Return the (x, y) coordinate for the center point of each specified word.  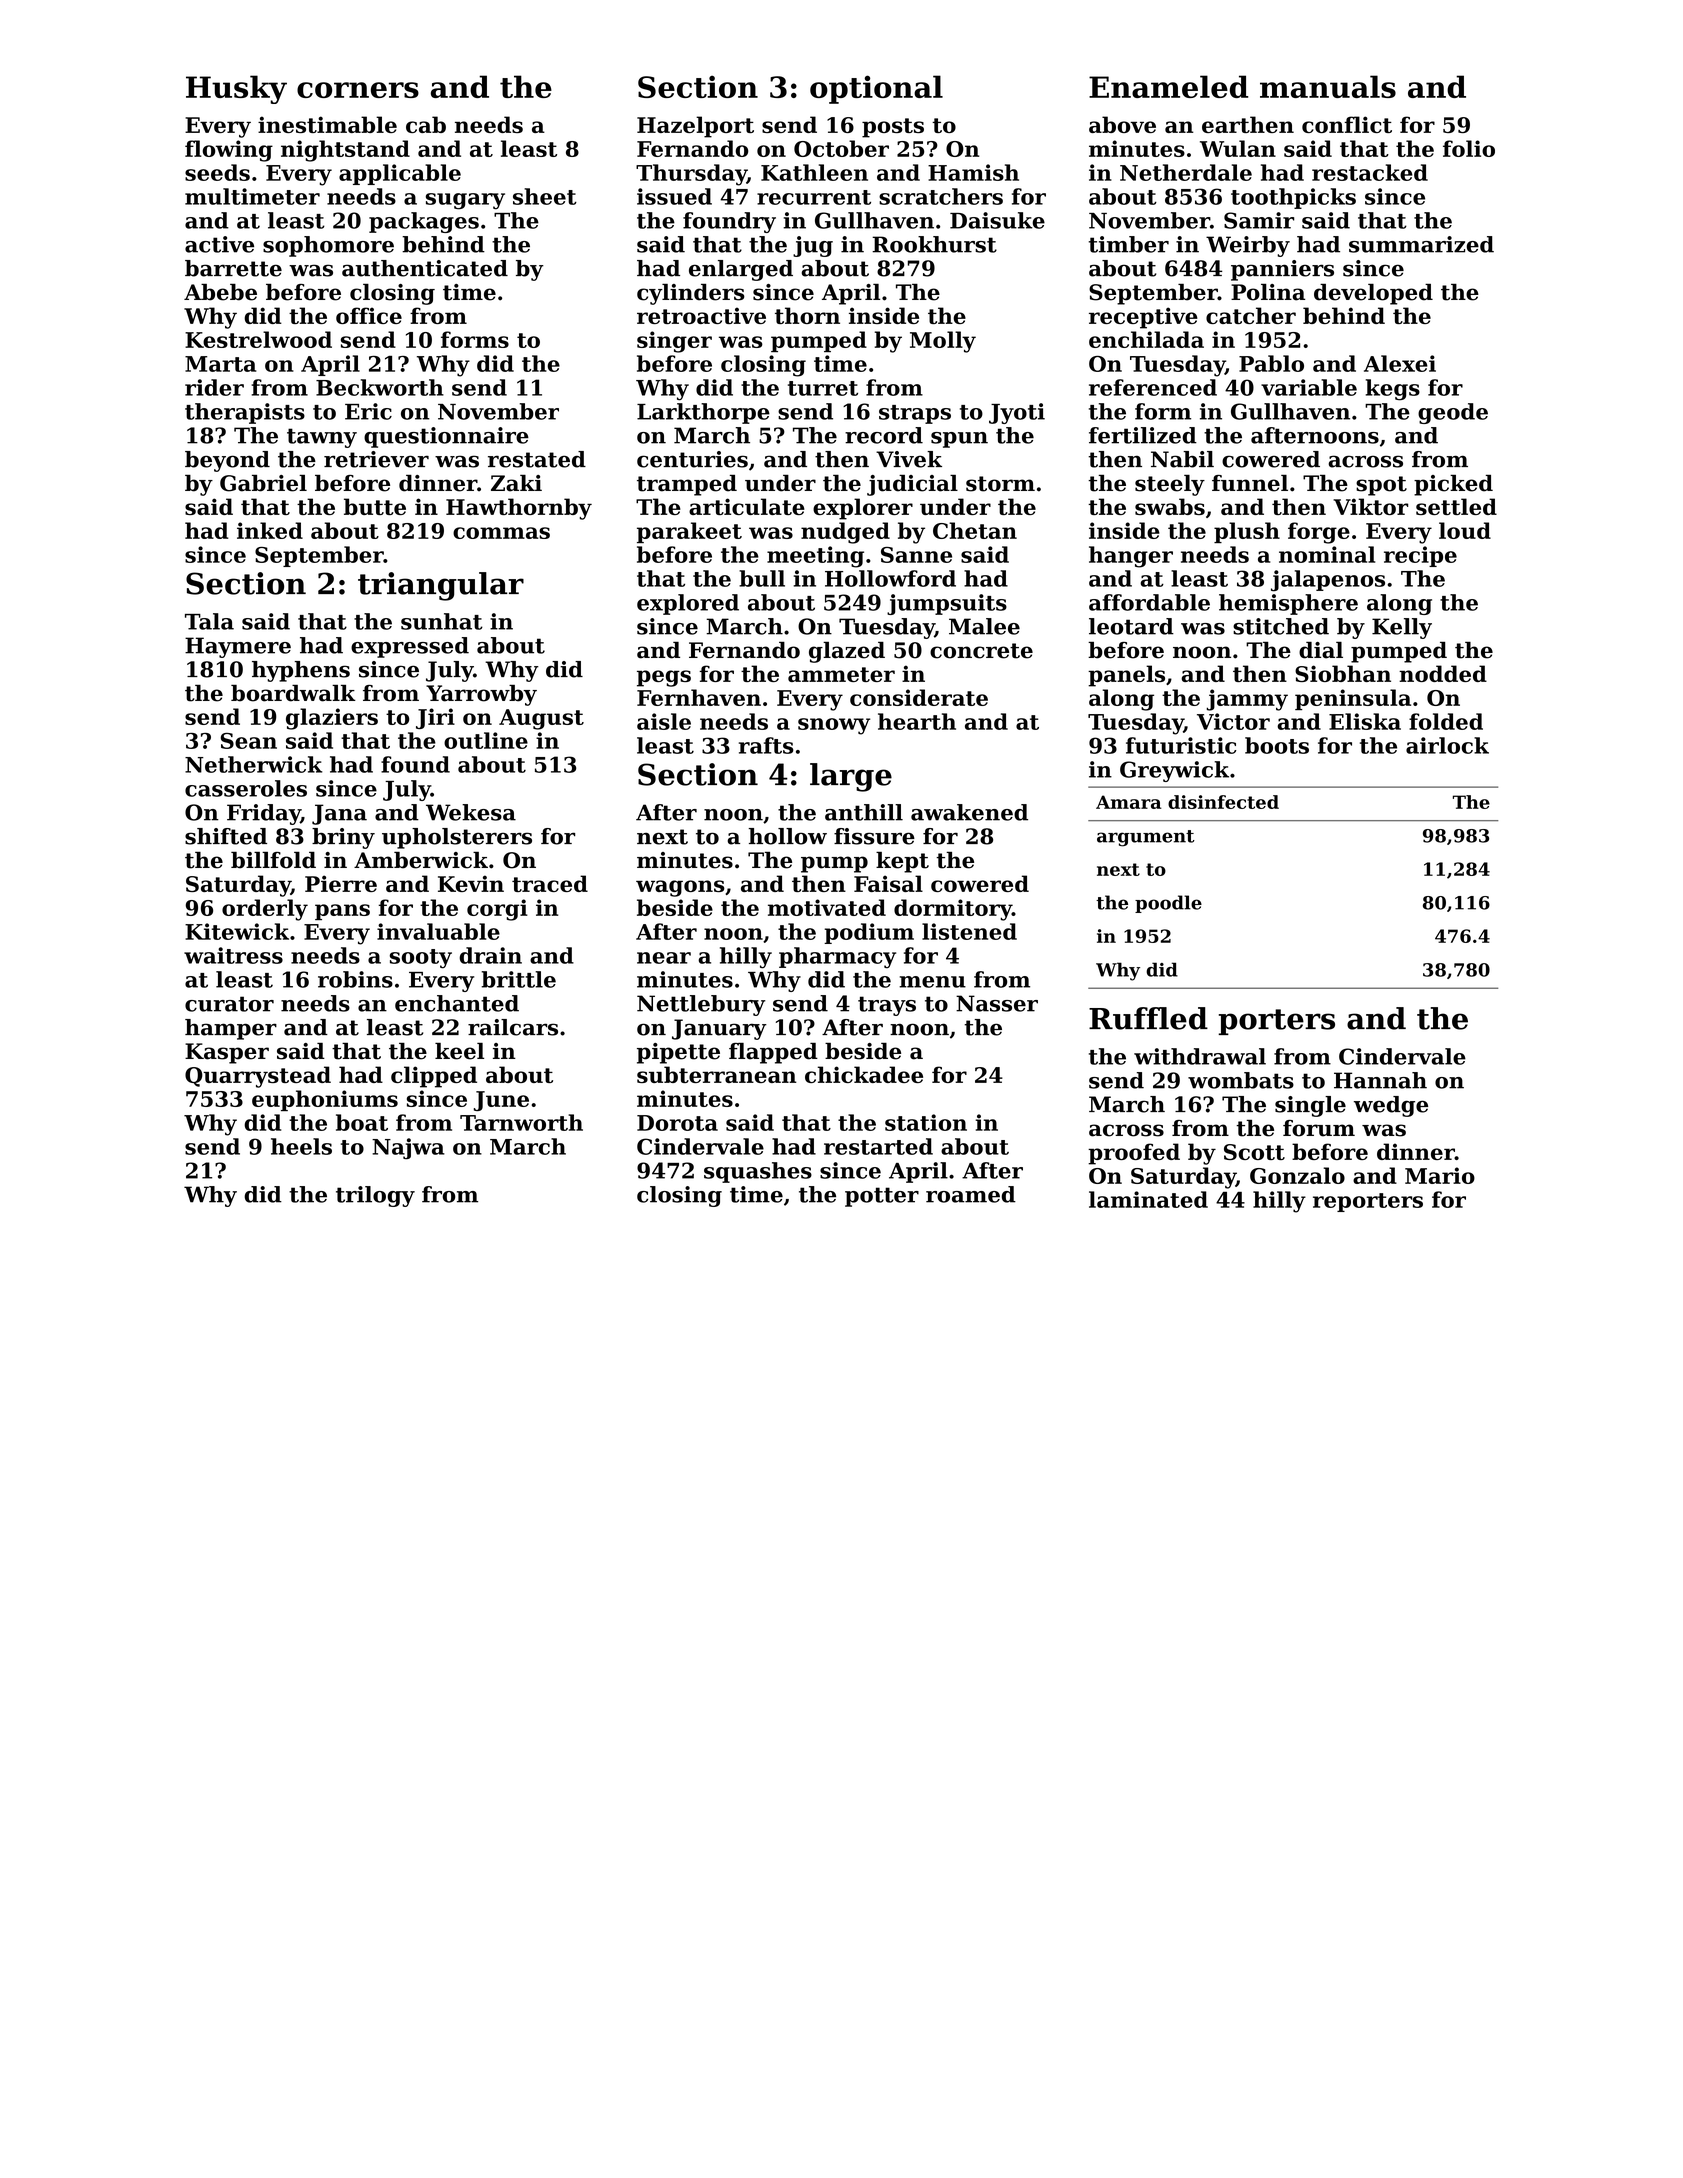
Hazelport (695, 127)
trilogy (375, 1196)
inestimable (327, 124)
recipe (1420, 556)
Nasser (997, 1003)
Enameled (1168, 86)
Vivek (909, 459)
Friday (264, 814)
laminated (1148, 1199)
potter (882, 1197)
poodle (1168, 904)
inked (270, 530)
